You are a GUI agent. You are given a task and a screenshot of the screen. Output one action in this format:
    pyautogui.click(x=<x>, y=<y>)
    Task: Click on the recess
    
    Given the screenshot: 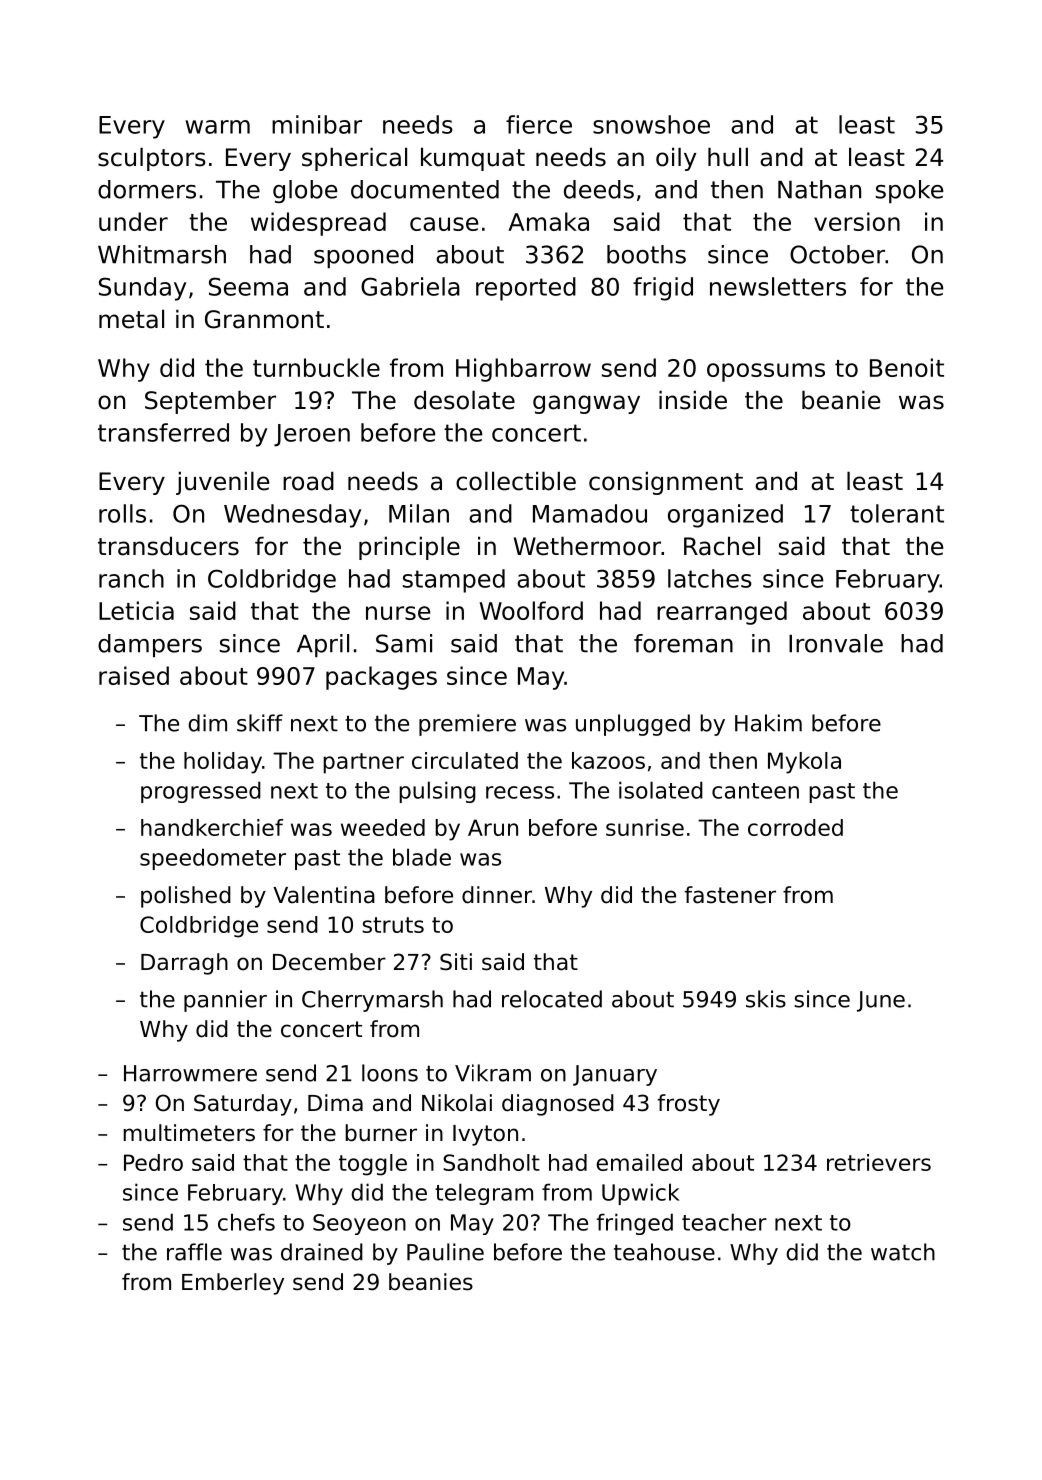 What is the action you would take?
    pyautogui.click(x=520, y=792)
